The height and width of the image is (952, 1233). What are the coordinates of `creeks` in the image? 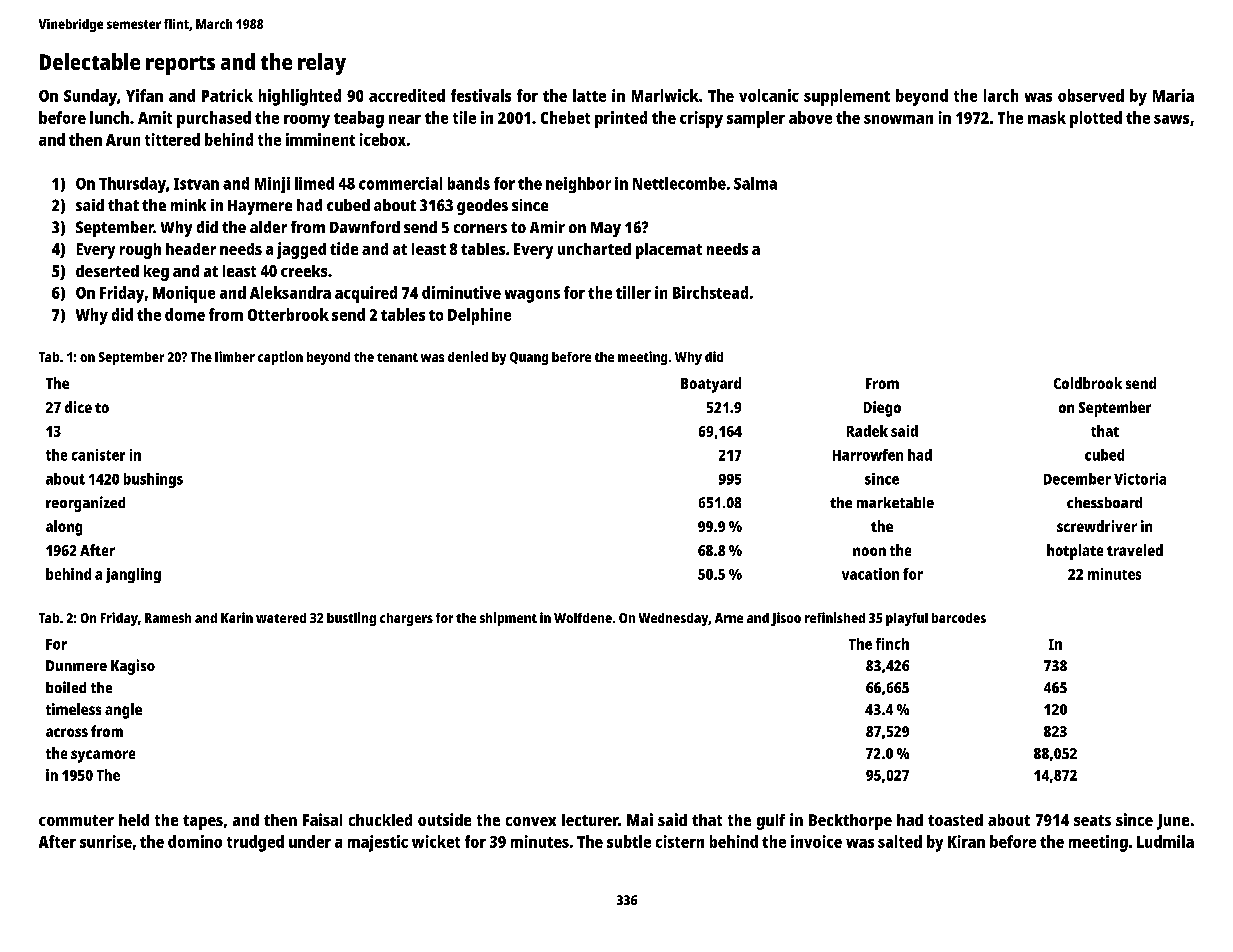 It's located at (304, 271).
